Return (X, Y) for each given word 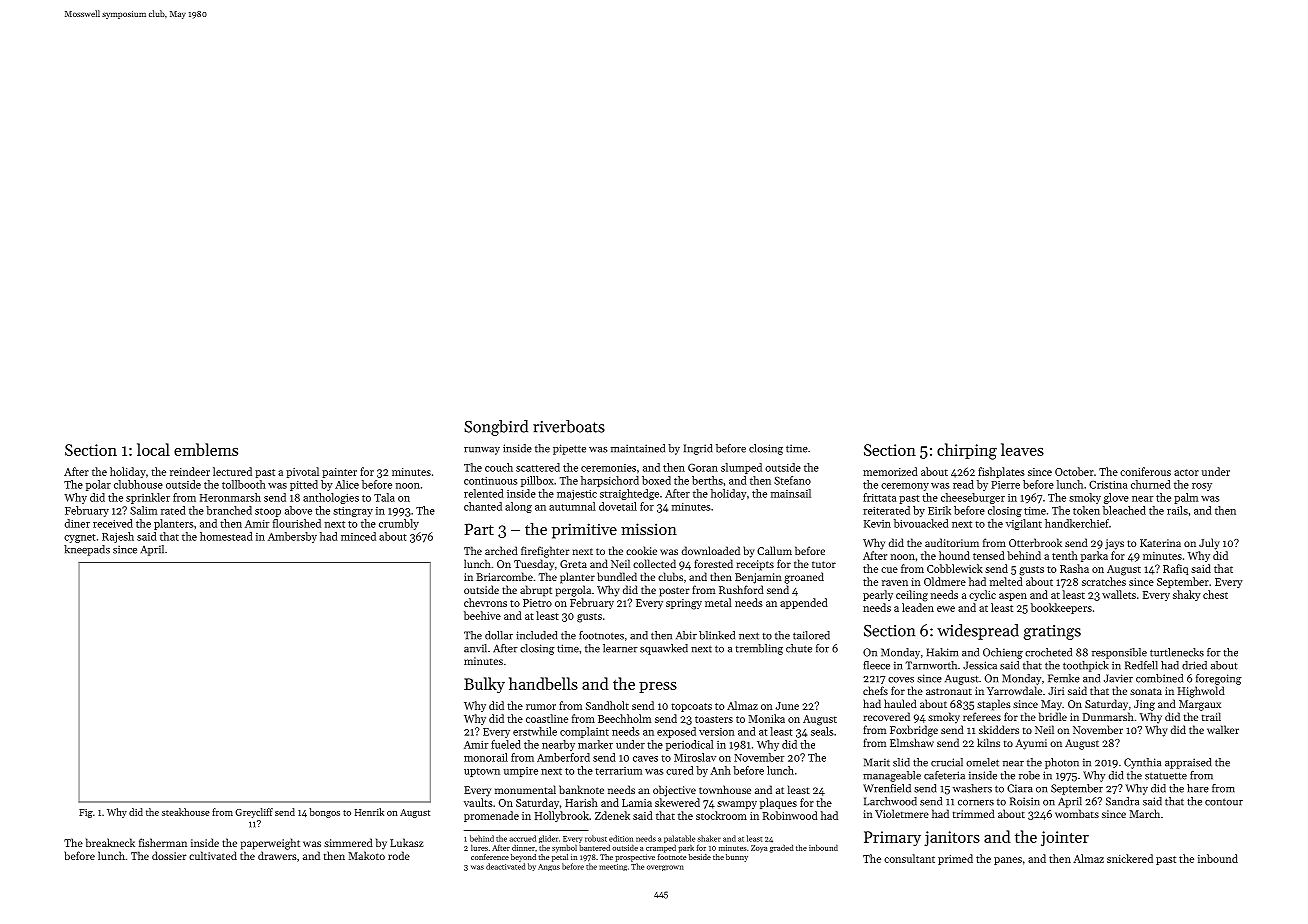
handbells (543, 683)
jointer (1065, 838)
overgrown (665, 868)
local (153, 449)
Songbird (496, 428)
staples (994, 705)
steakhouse (186, 812)
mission (649, 529)
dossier (169, 855)
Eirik (939, 510)
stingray (353, 512)
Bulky (484, 685)
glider (548, 839)
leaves (1022, 449)
